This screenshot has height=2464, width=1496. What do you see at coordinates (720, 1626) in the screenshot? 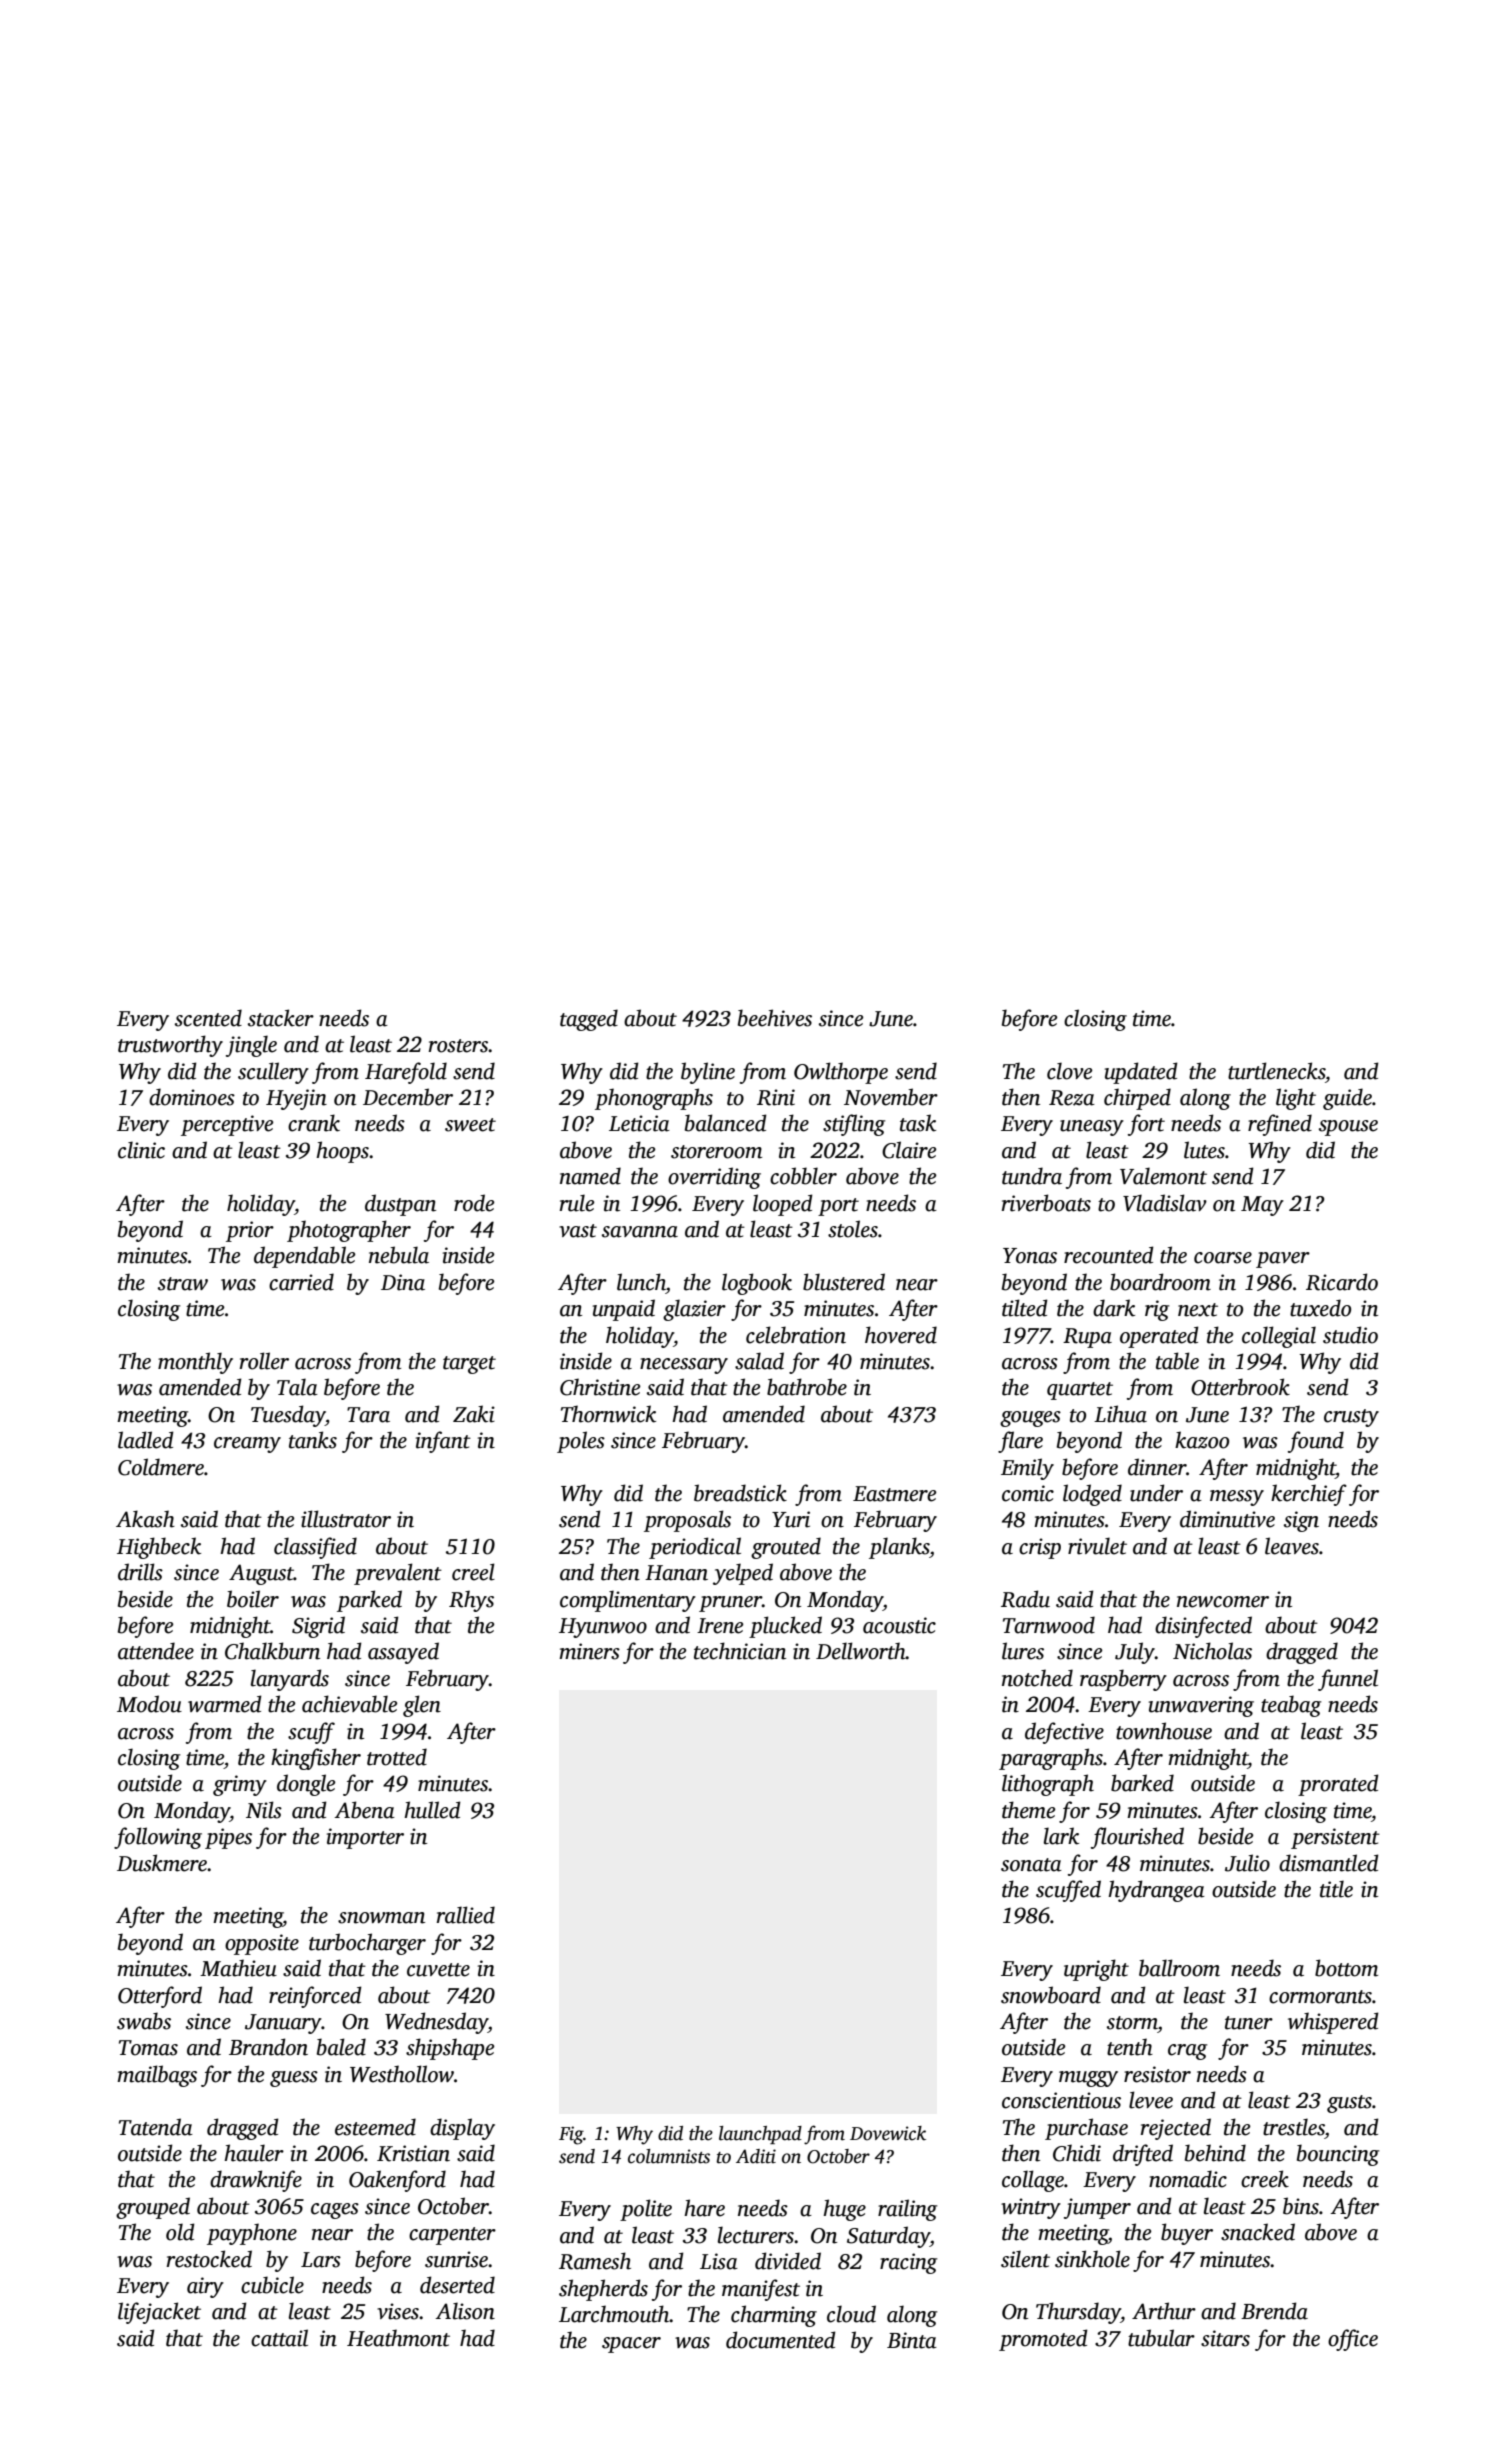
I see `Irene` at bounding box center [720, 1626].
